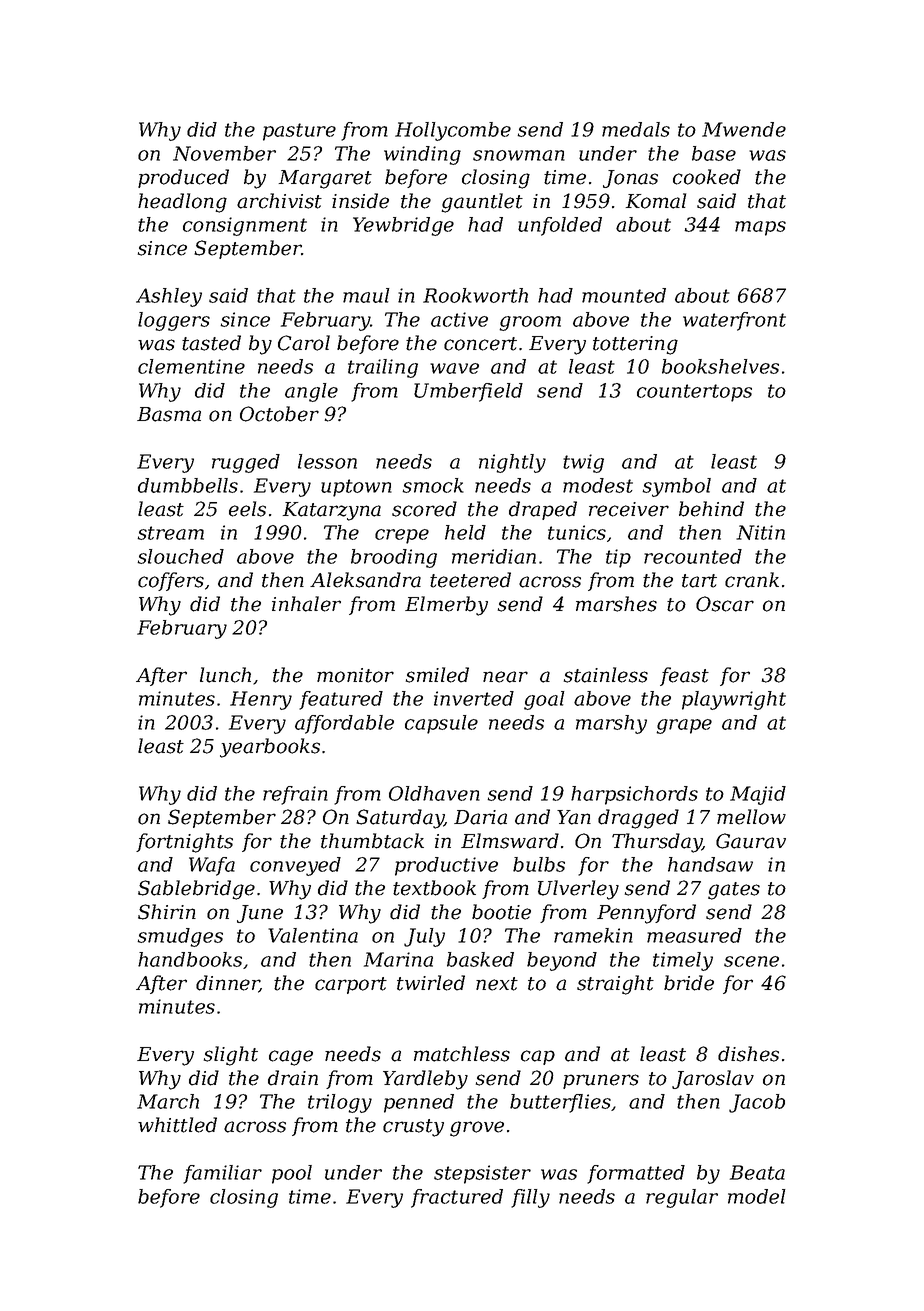  What do you see at coordinates (228, 984) in the page?
I see `dinner` at bounding box center [228, 984].
